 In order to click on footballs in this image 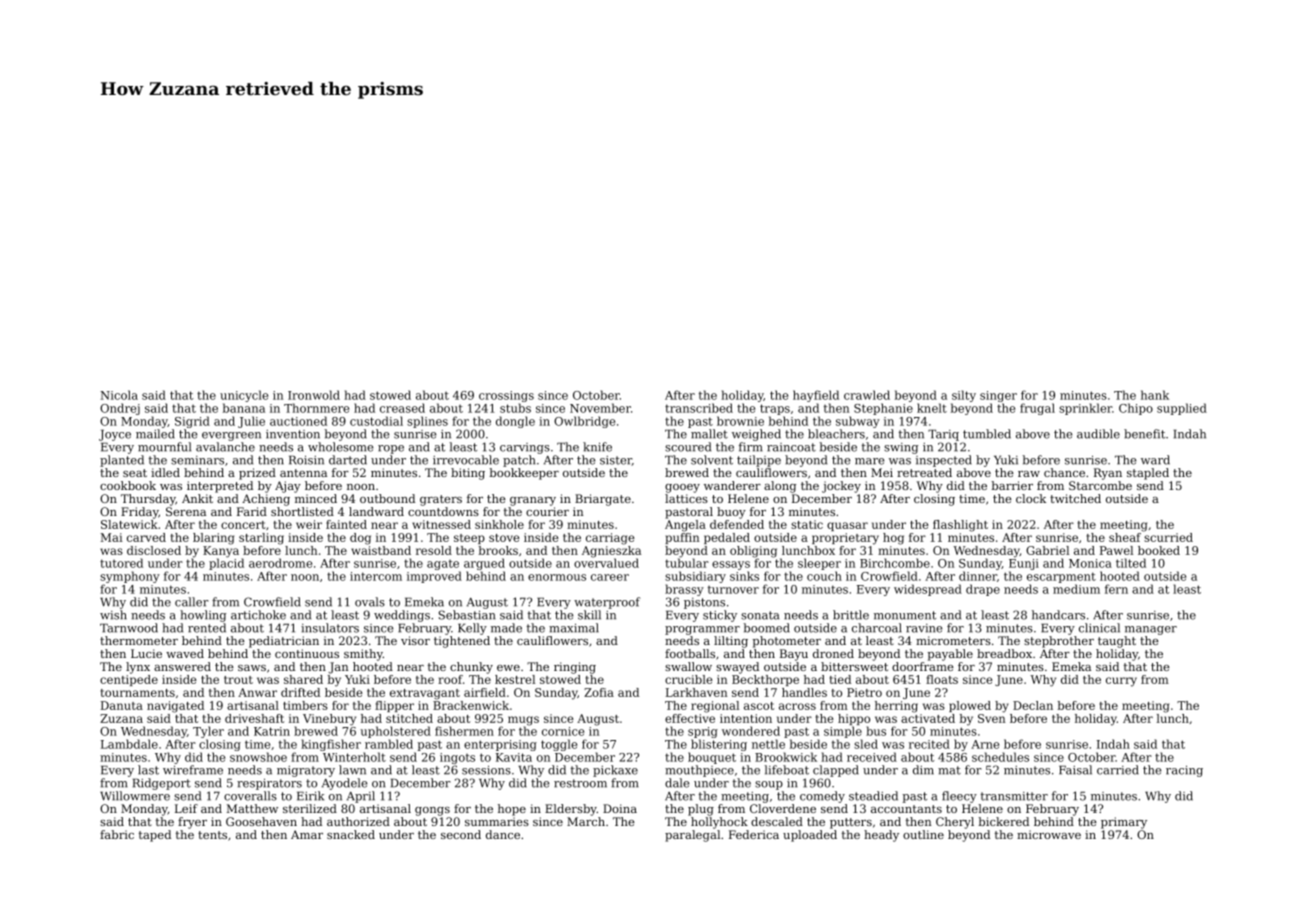, I will do `click(690, 653)`.
